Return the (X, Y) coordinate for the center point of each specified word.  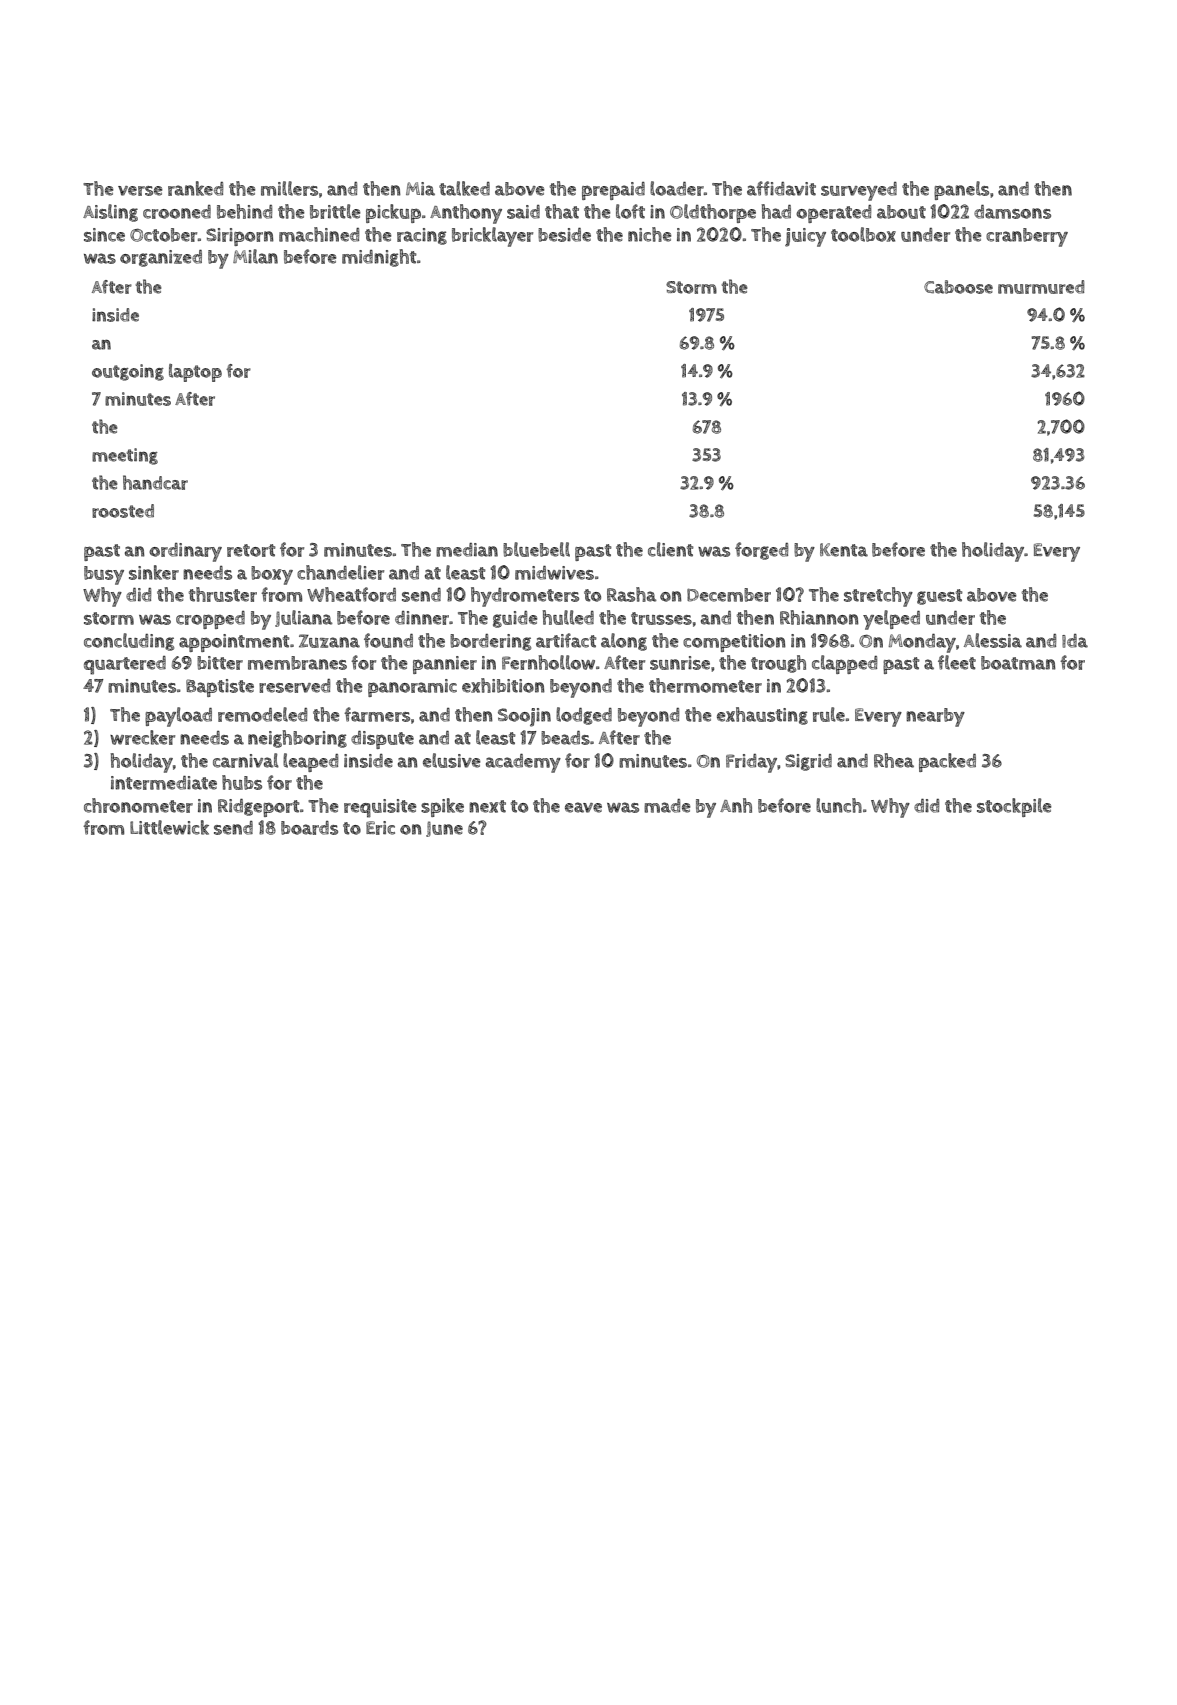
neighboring (297, 739)
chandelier (340, 572)
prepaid (613, 191)
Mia (420, 189)
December (729, 595)
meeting (125, 456)
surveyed (859, 191)
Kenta (844, 550)
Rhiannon (819, 617)
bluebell (536, 549)
